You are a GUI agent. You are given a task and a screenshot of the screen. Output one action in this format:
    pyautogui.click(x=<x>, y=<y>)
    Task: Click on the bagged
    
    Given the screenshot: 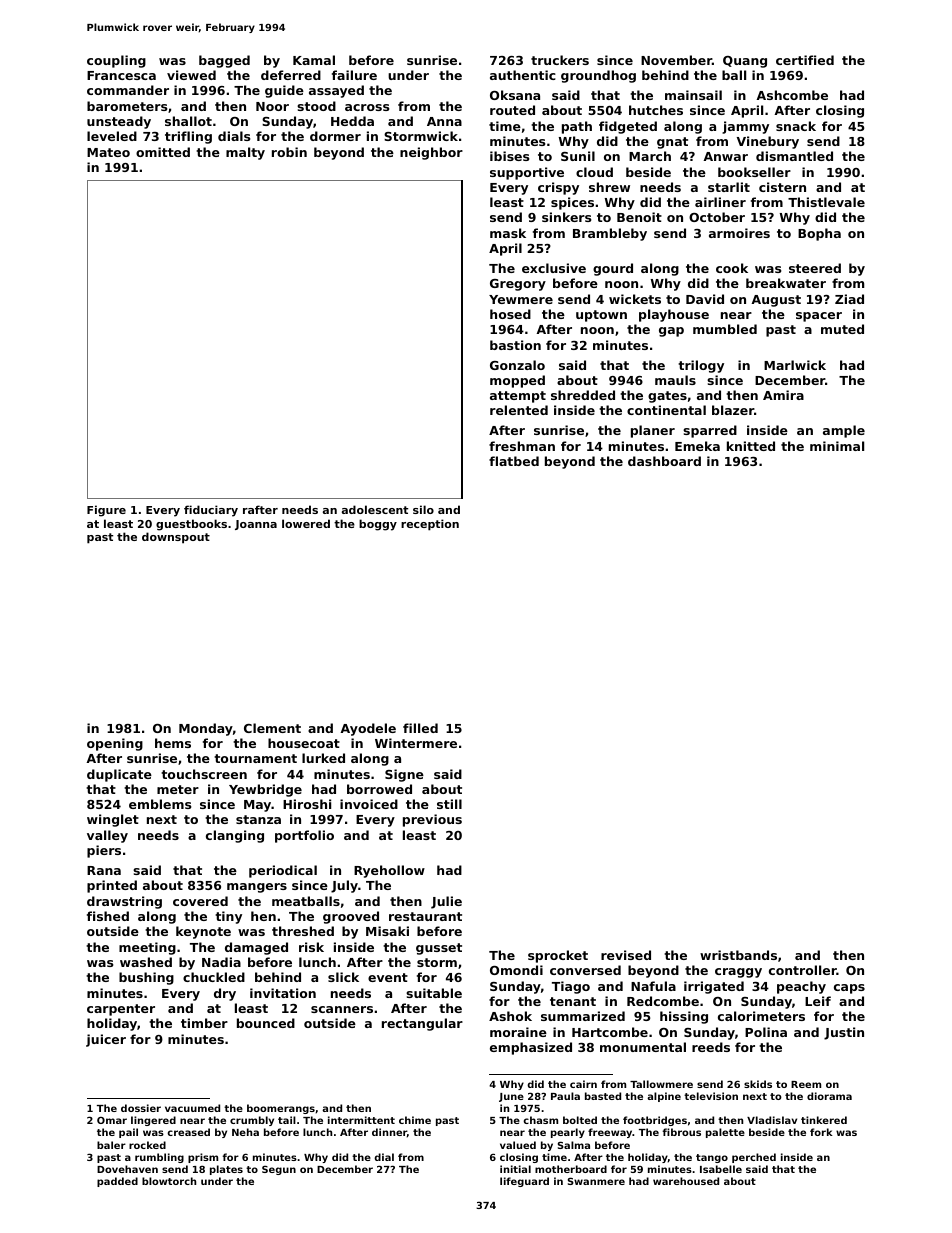 What is the action you would take?
    pyautogui.click(x=224, y=61)
